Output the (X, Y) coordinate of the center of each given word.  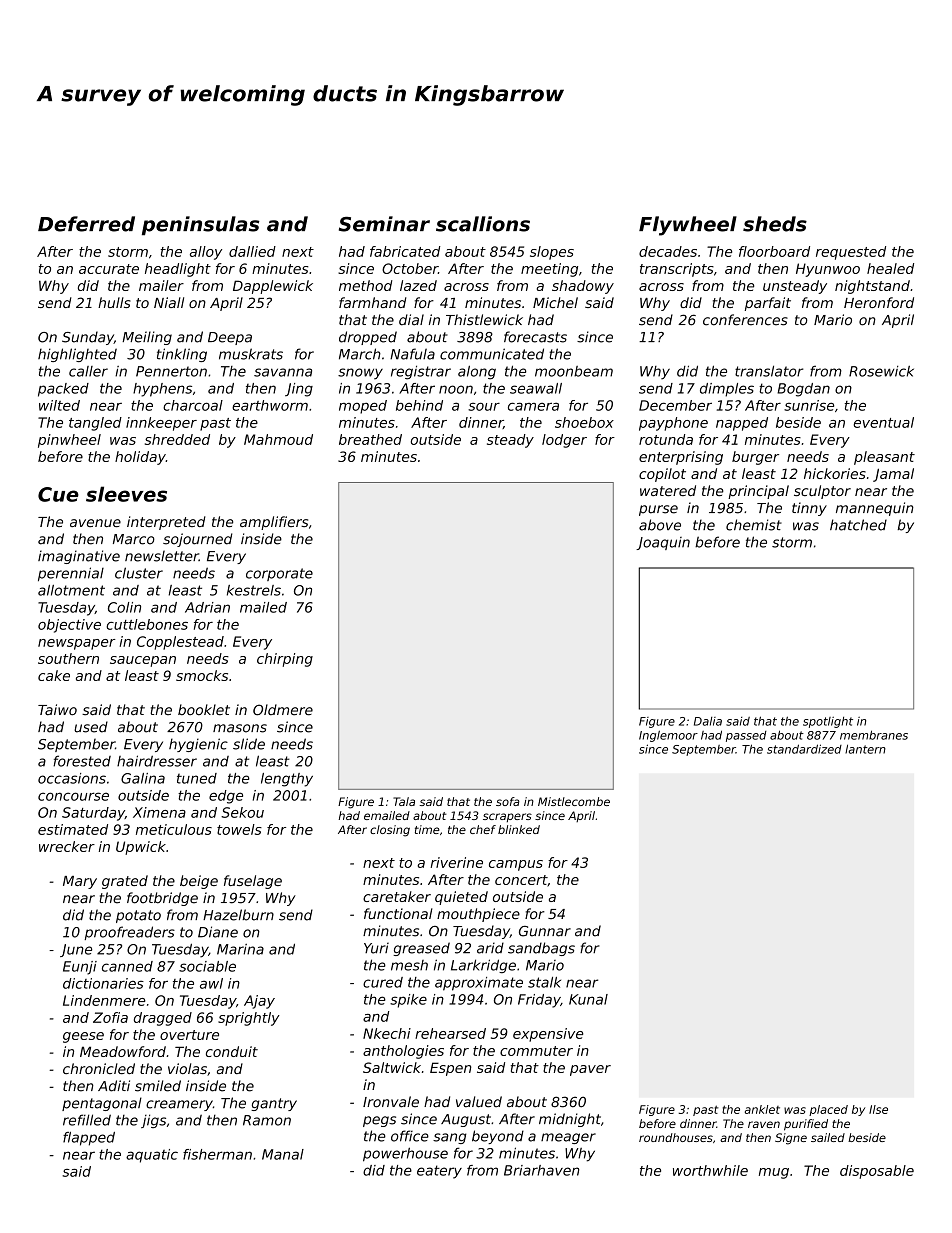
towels (239, 829)
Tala (404, 801)
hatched (858, 525)
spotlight (828, 722)
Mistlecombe (574, 801)
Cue (58, 494)
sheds (775, 224)
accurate (109, 269)
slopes (552, 253)
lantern (865, 749)
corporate (279, 574)
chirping (285, 660)
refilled (87, 1120)
